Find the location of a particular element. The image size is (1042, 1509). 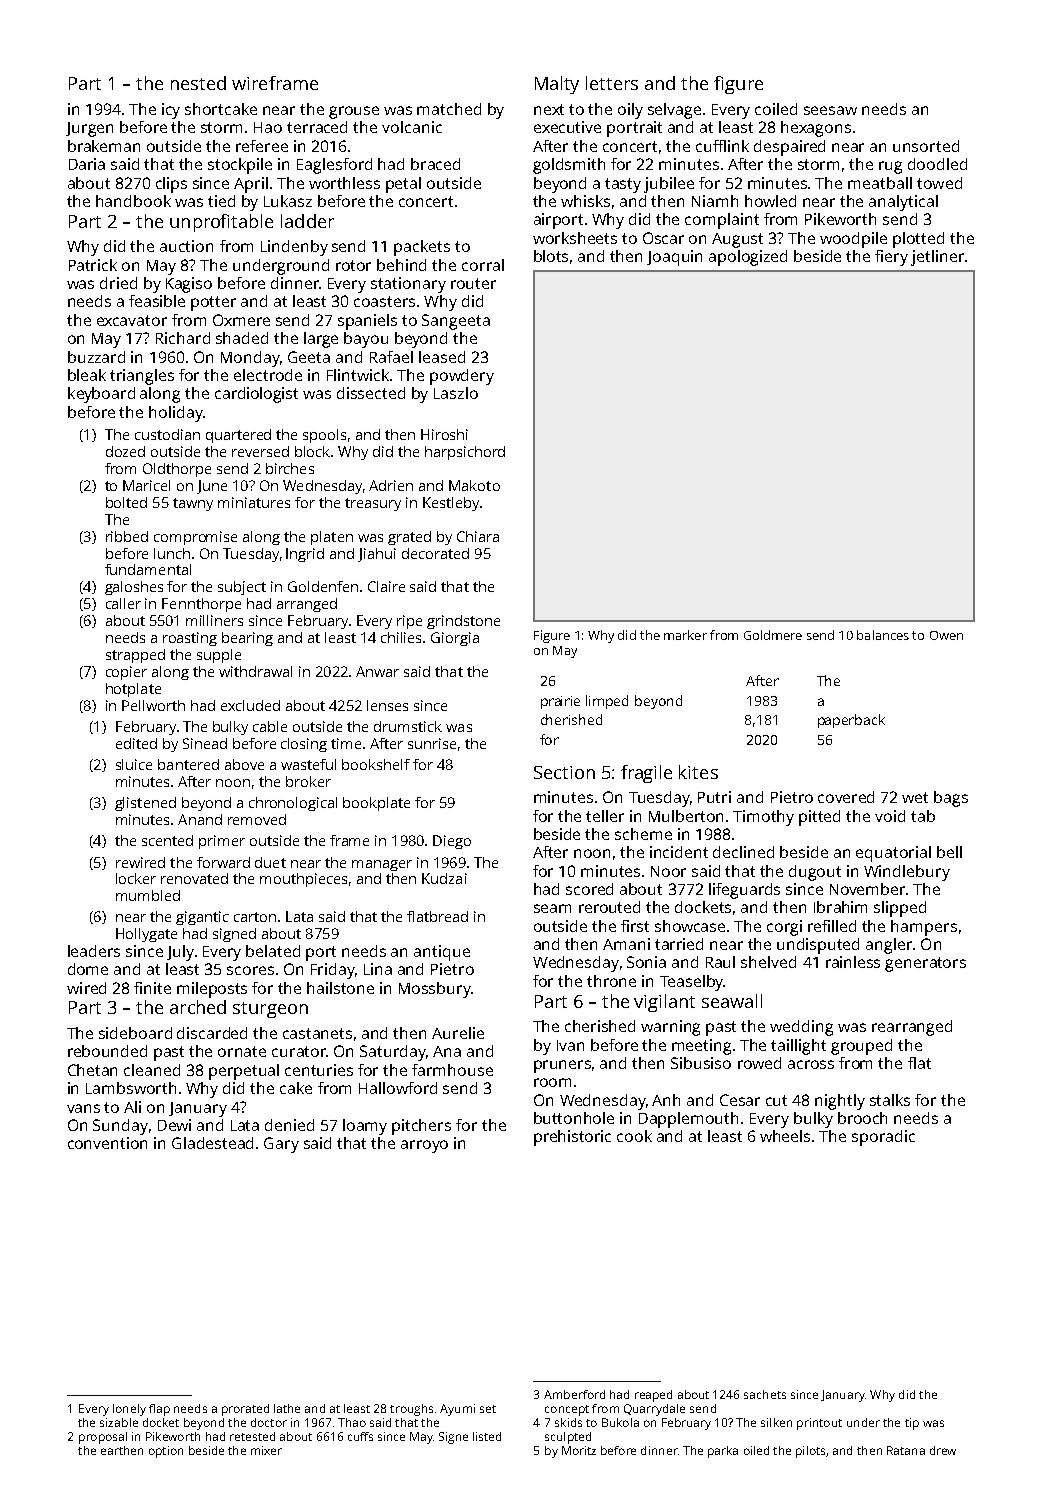

lonely is located at coordinates (129, 1410).
